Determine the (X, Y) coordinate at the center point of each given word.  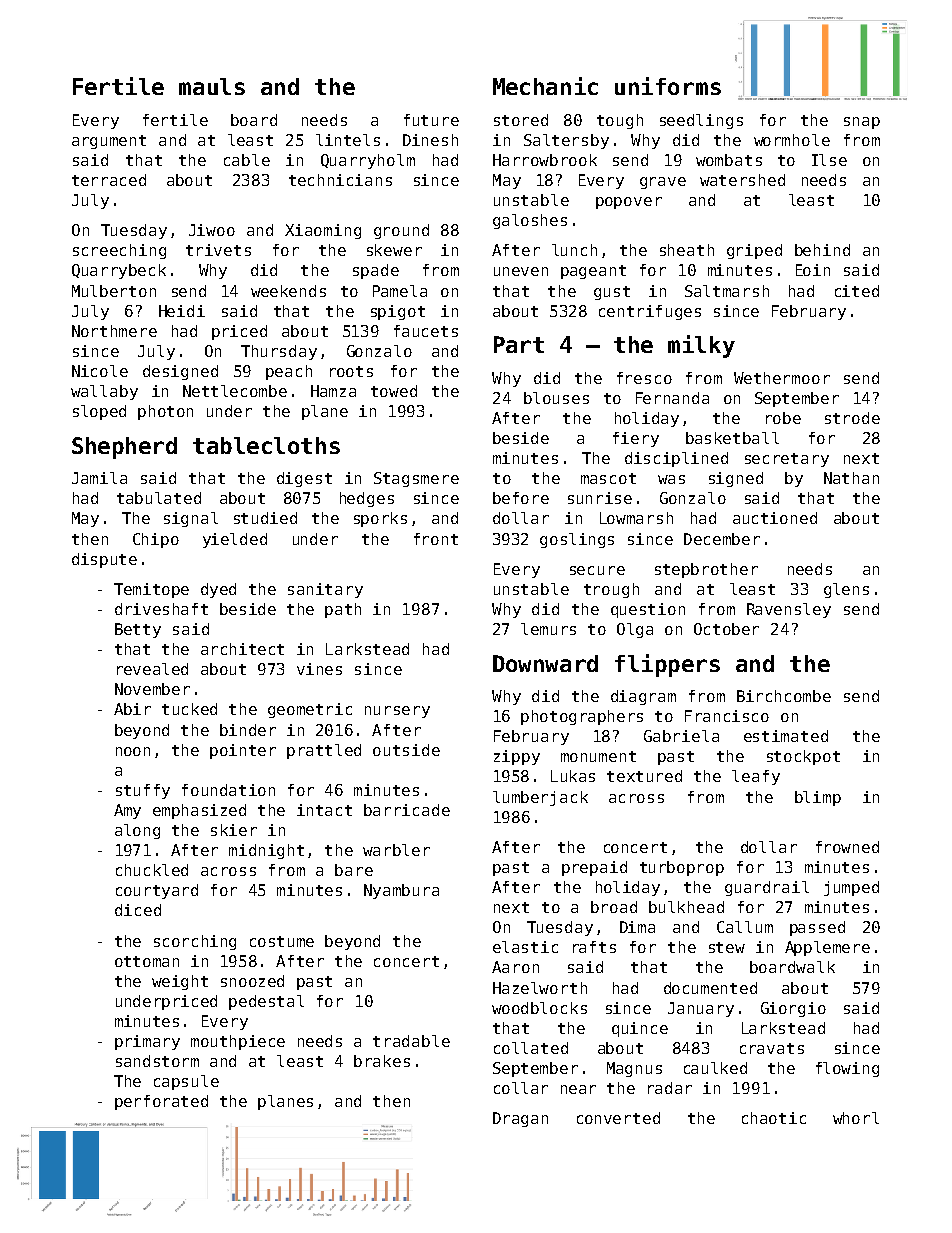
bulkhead (686, 907)
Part (519, 344)
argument (109, 142)
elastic (525, 947)
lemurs (548, 629)
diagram (643, 697)
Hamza (333, 391)
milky (701, 346)
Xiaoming (323, 231)
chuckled (152, 870)
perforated (161, 1102)
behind (822, 250)
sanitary (325, 590)
